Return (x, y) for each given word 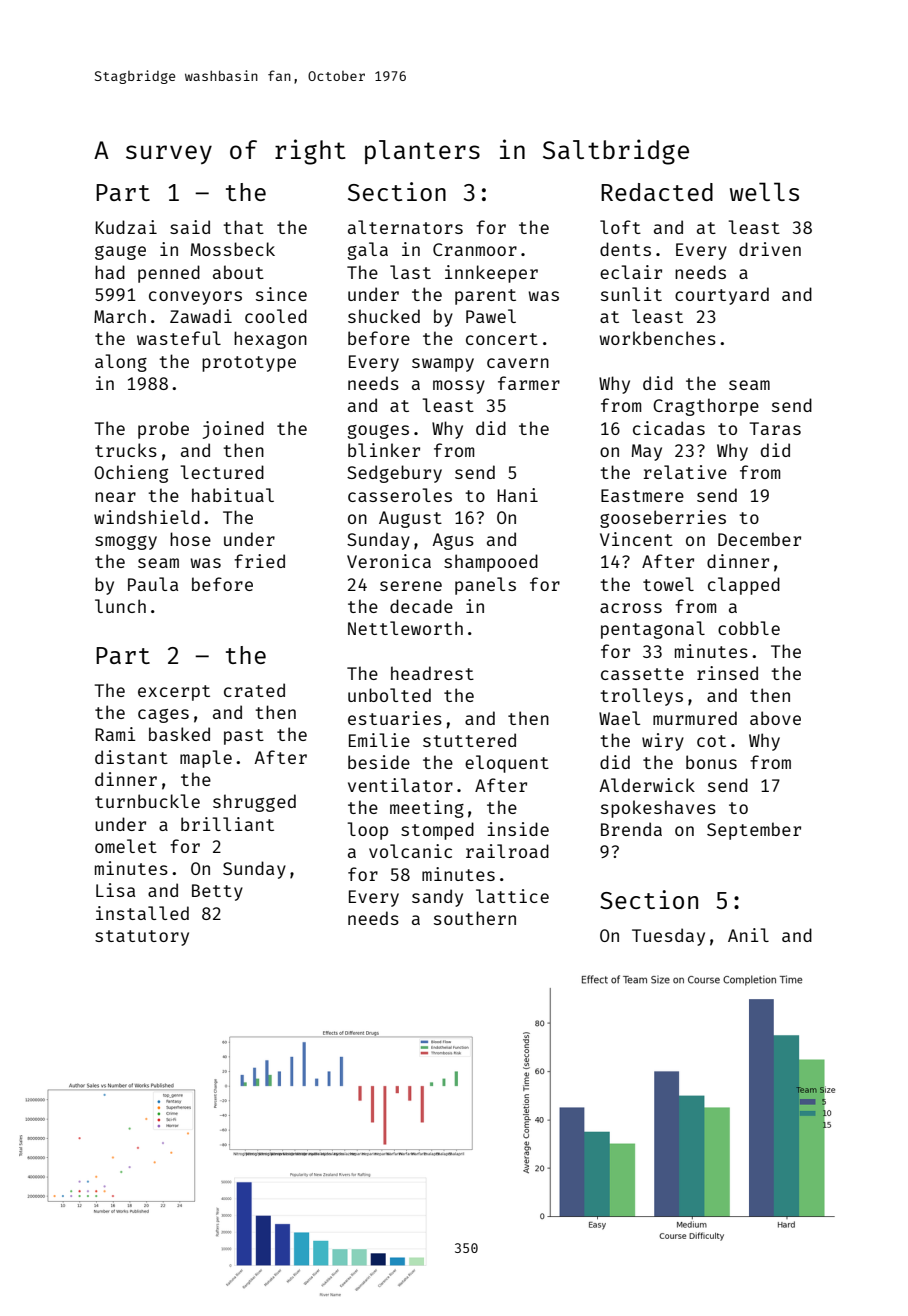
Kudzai (126, 227)
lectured (222, 472)
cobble (749, 628)
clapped (744, 586)
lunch (120, 606)
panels (485, 586)
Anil (748, 935)
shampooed (491, 563)
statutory (142, 938)
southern (475, 918)
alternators (405, 227)
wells (764, 191)
